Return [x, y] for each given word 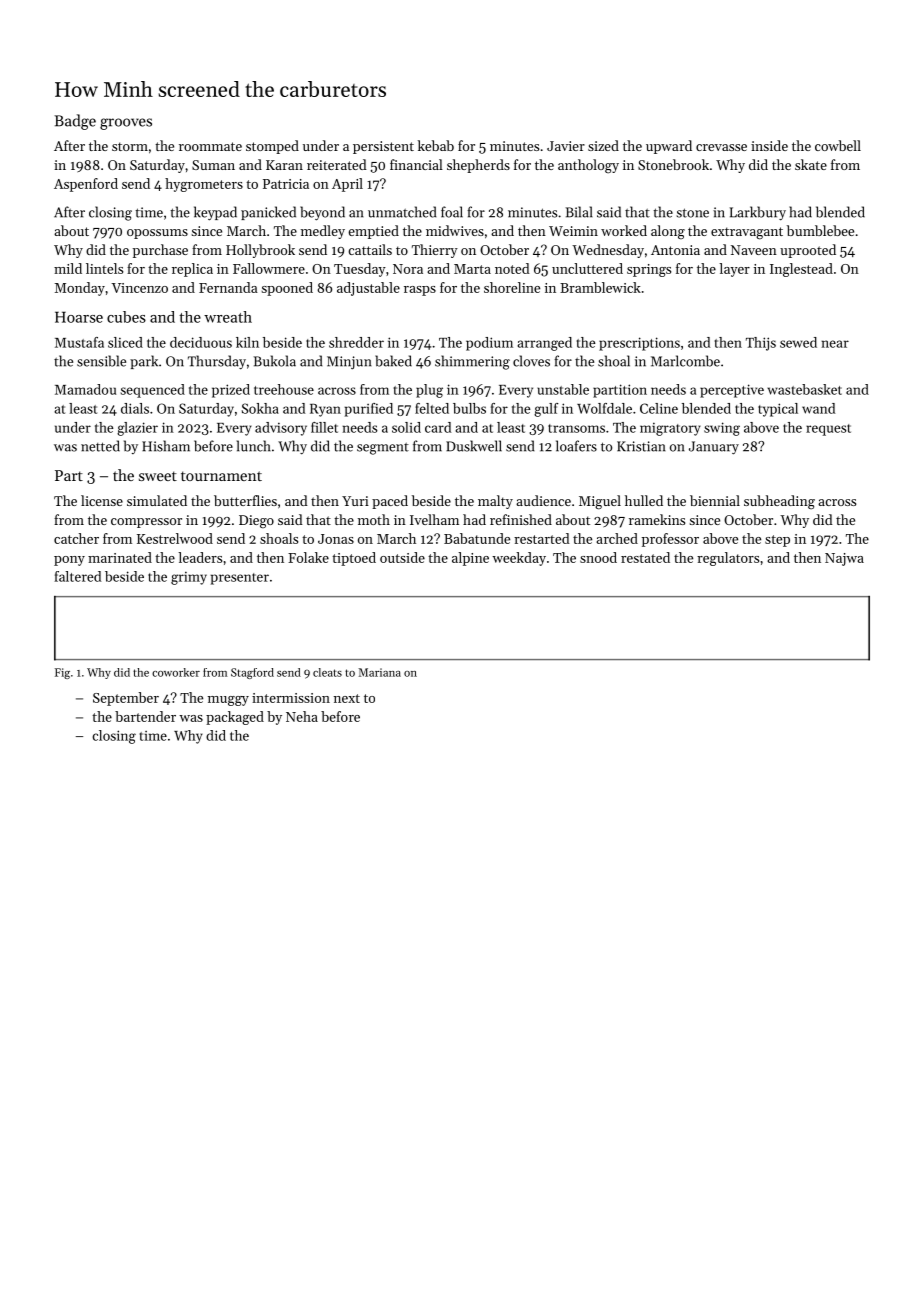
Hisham [166, 446]
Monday [80, 289]
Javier [566, 146]
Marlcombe [685, 361]
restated [645, 557]
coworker [176, 672]
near [835, 344]
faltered [77, 576]
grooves [126, 124]
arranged [544, 344]
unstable [563, 389]
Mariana [379, 672]
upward [669, 147]
